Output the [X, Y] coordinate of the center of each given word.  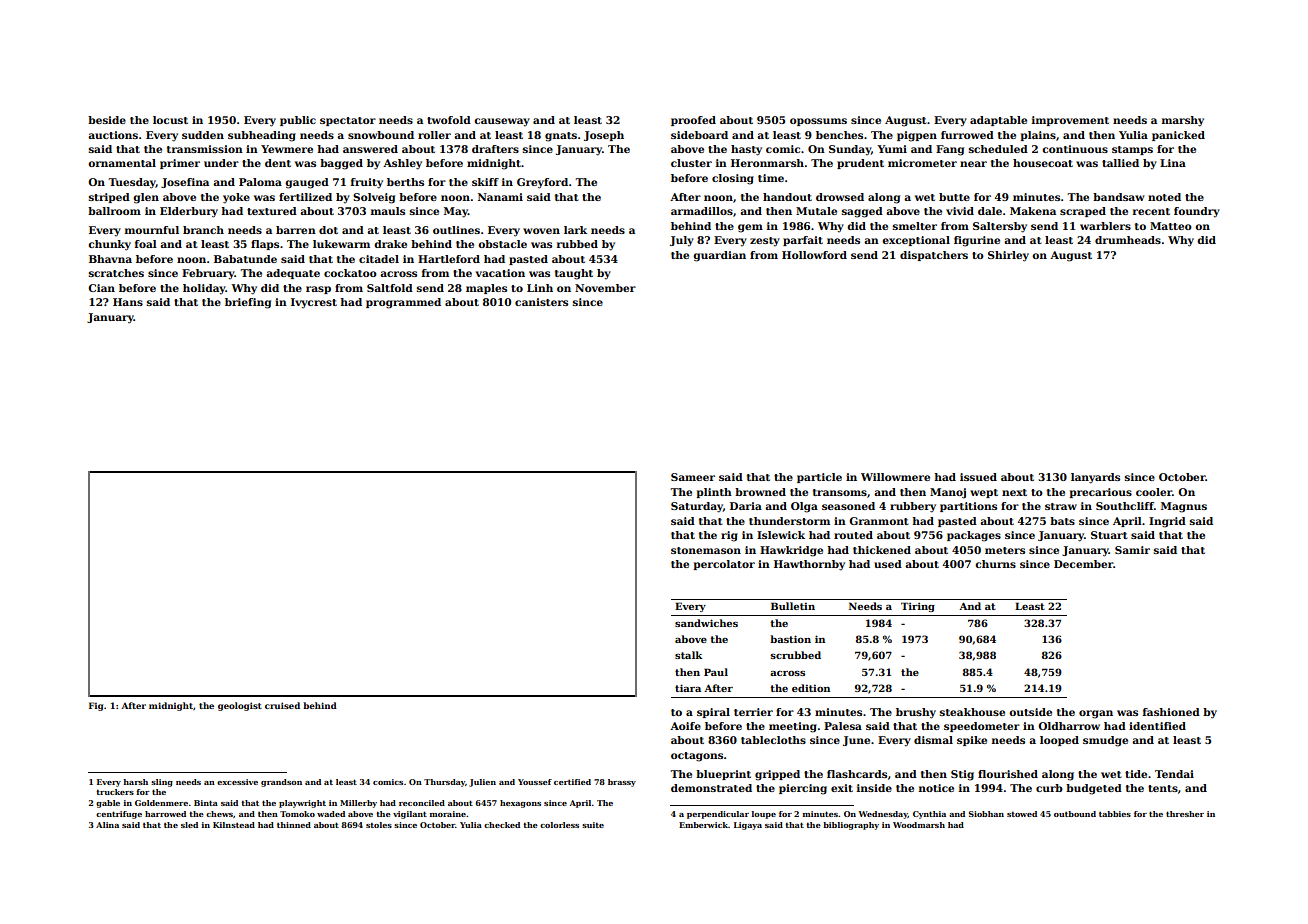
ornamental [122, 163]
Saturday [697, 507]
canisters [541, 302]
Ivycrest [314, 303]
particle [819, 478]
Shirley [1008, 256]
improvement [1070, 121]
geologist [240, 706]
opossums [818, 122]
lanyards [1095, 478]
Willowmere [895, 477]
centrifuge [119, 815]
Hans [128, 302]
